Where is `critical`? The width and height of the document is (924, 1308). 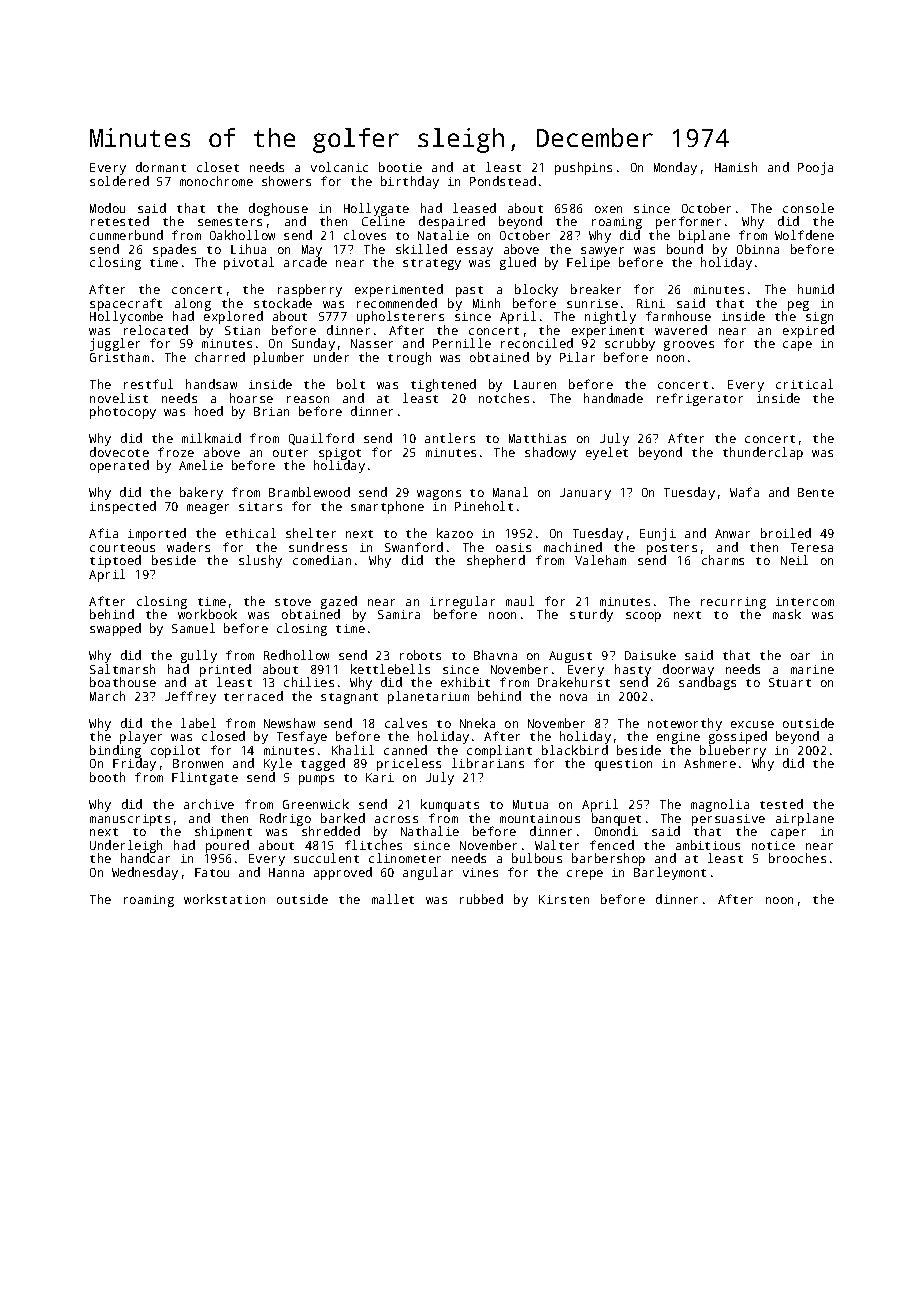
critical is located at coordinates (804, 384).
